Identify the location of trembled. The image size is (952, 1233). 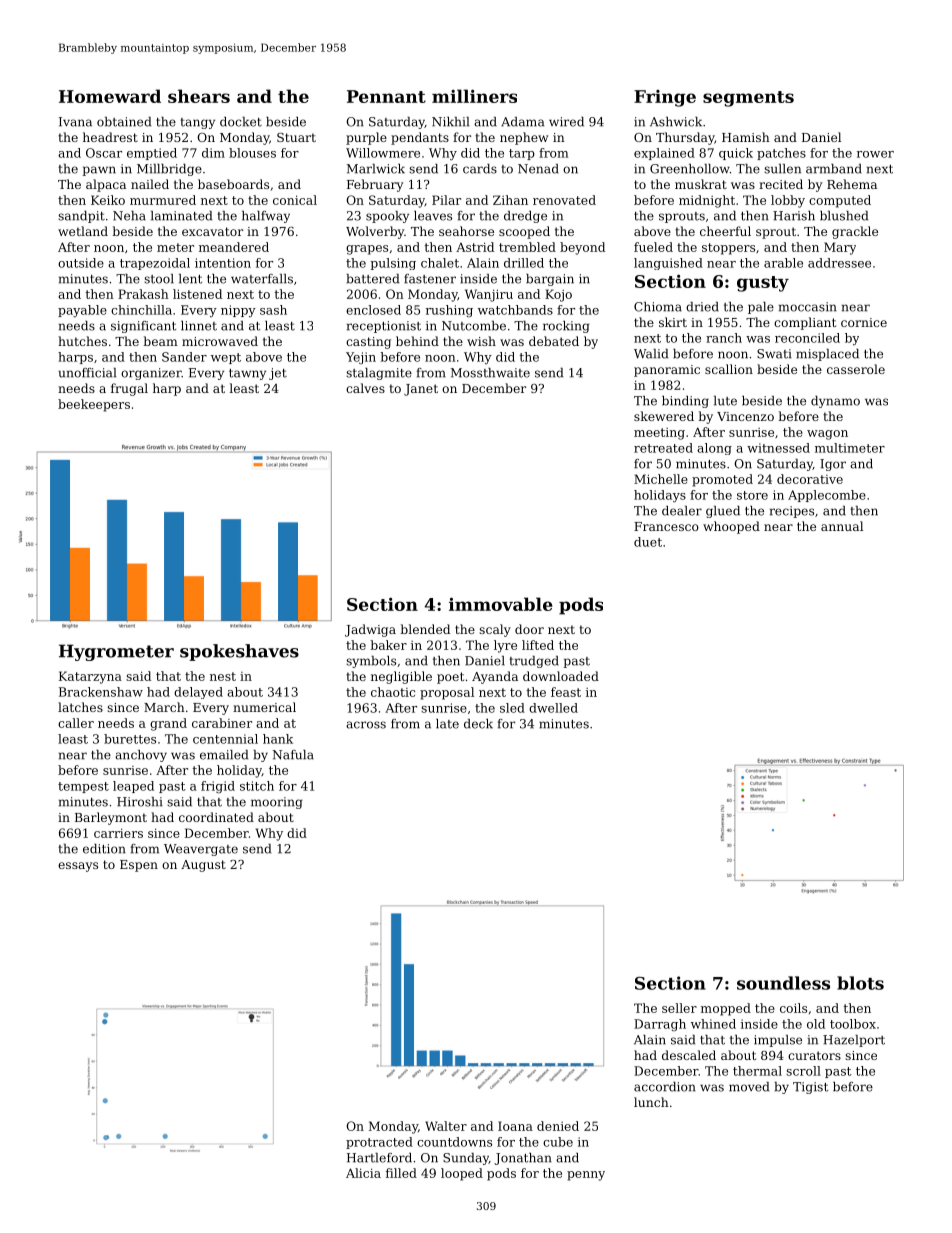
(527, 247).
